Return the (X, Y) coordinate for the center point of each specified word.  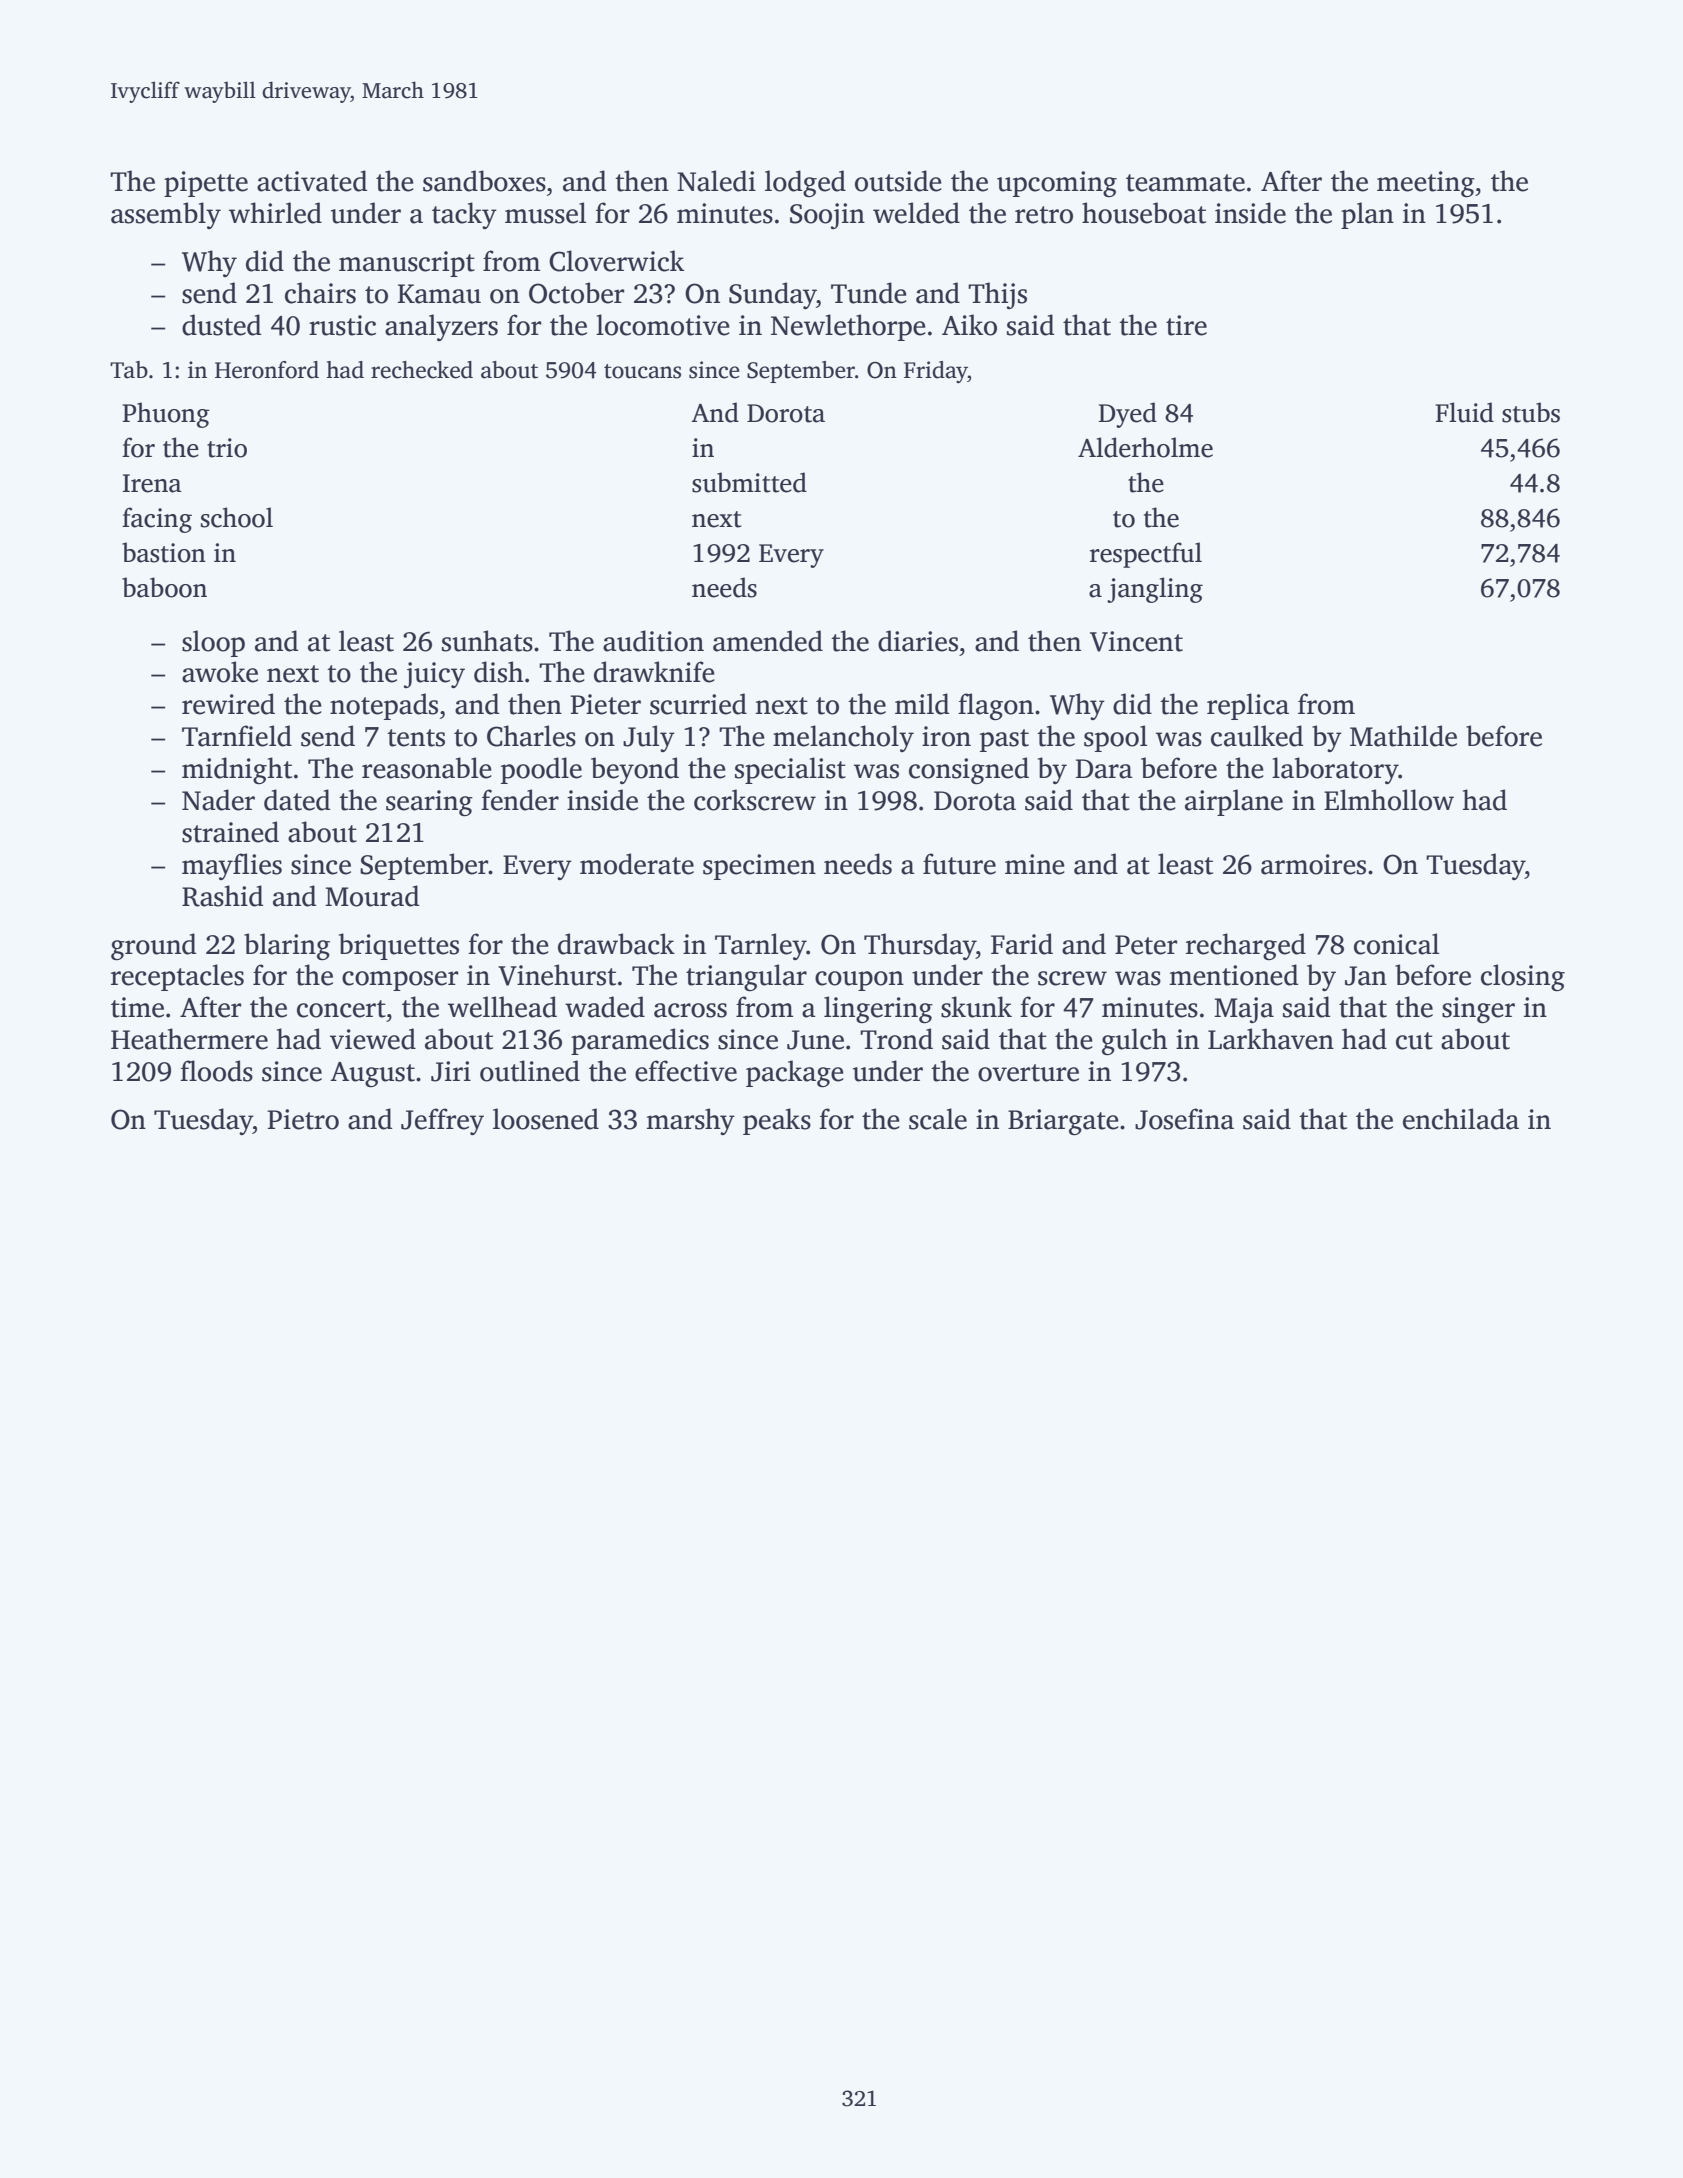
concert (341, 1009)
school (237, 517)
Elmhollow (1389, 800)
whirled (275, 213)
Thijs (997, 295)
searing (429, 803)
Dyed (1127, 415)
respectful (1146, 555)
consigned (969, 771)
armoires (1313, 864)
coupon (859, 981)
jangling (1155, 590)
